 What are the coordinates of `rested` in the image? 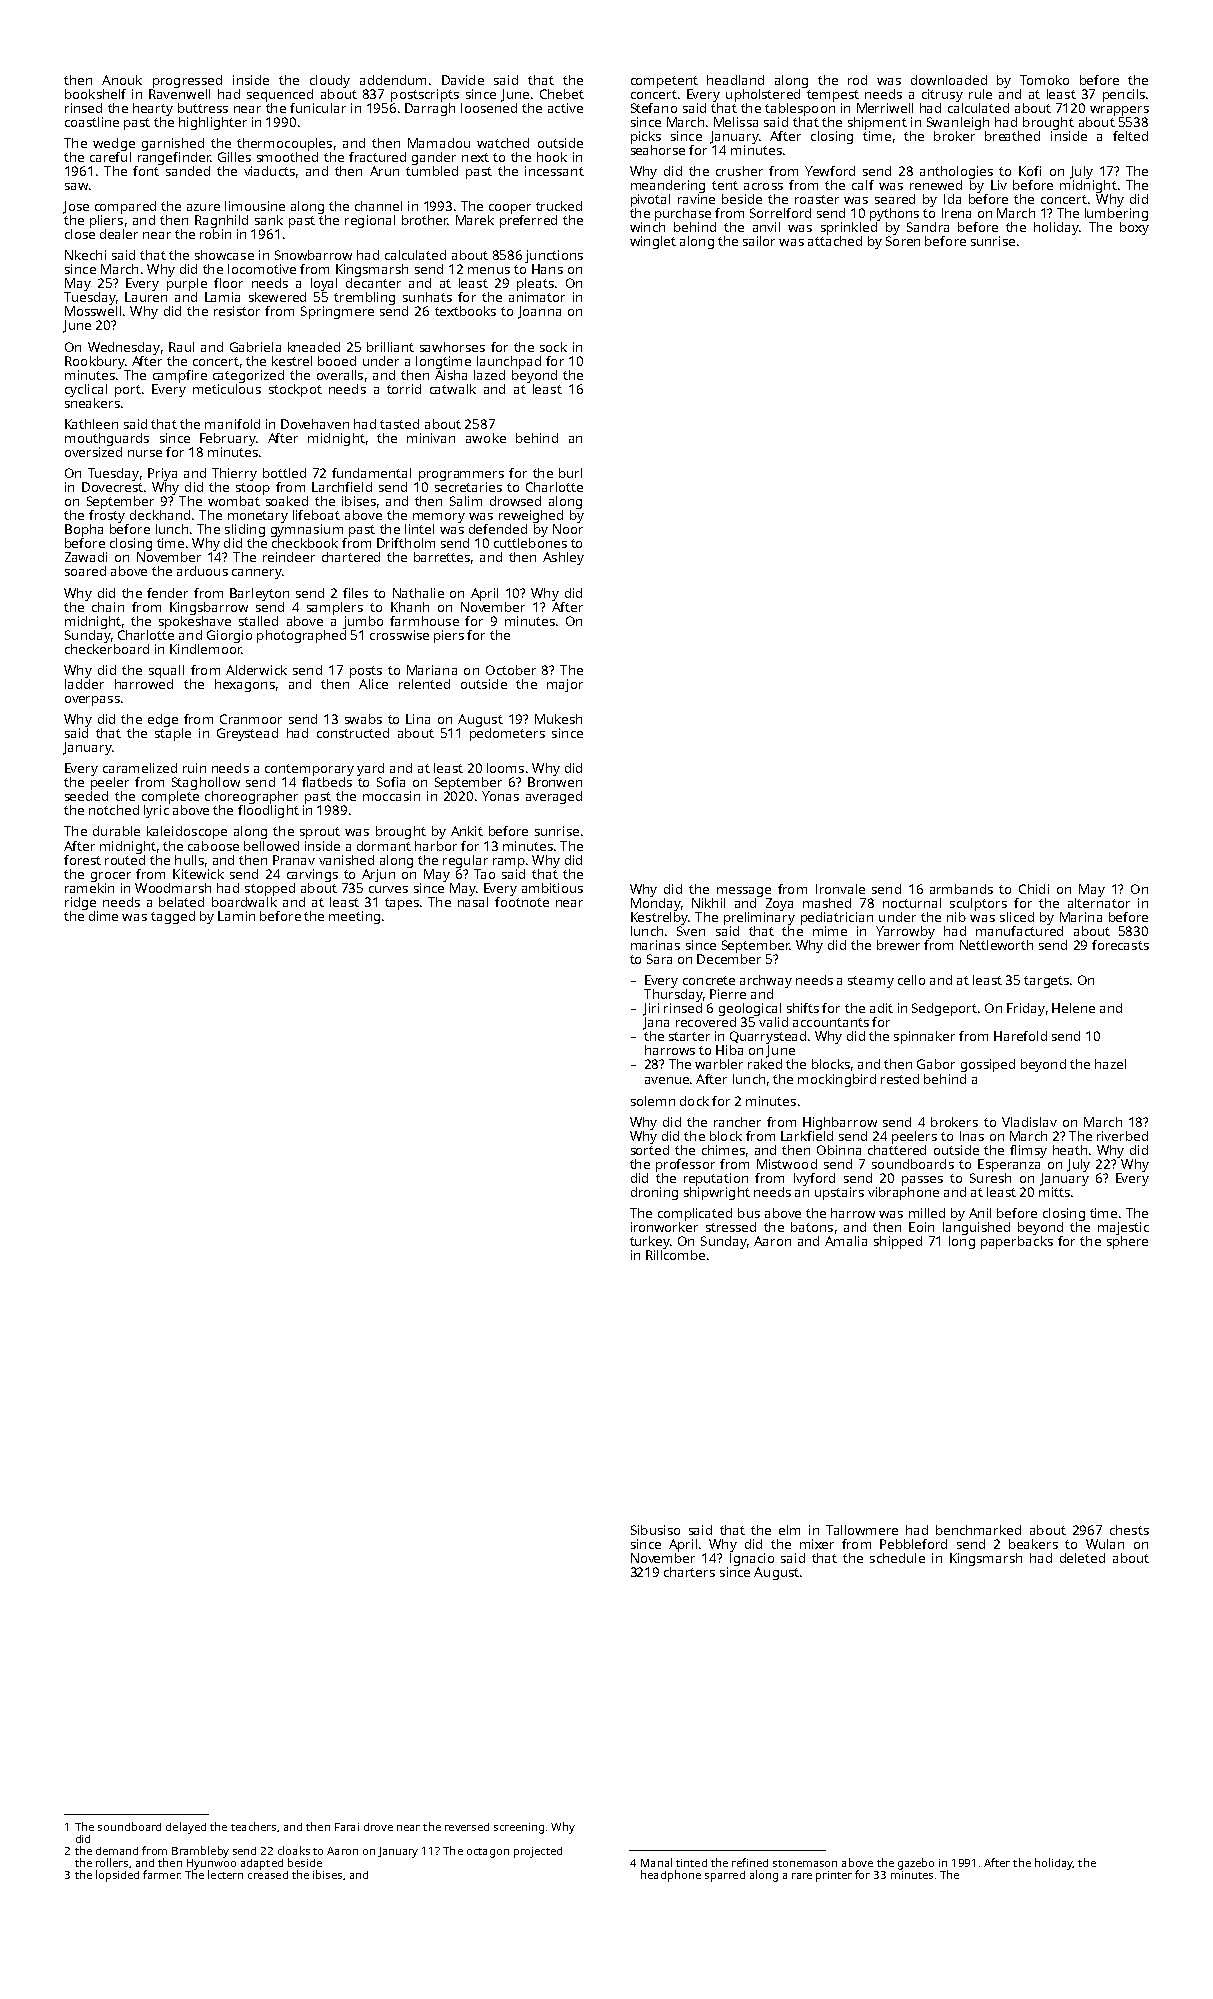 It's located at (900, 1079).
